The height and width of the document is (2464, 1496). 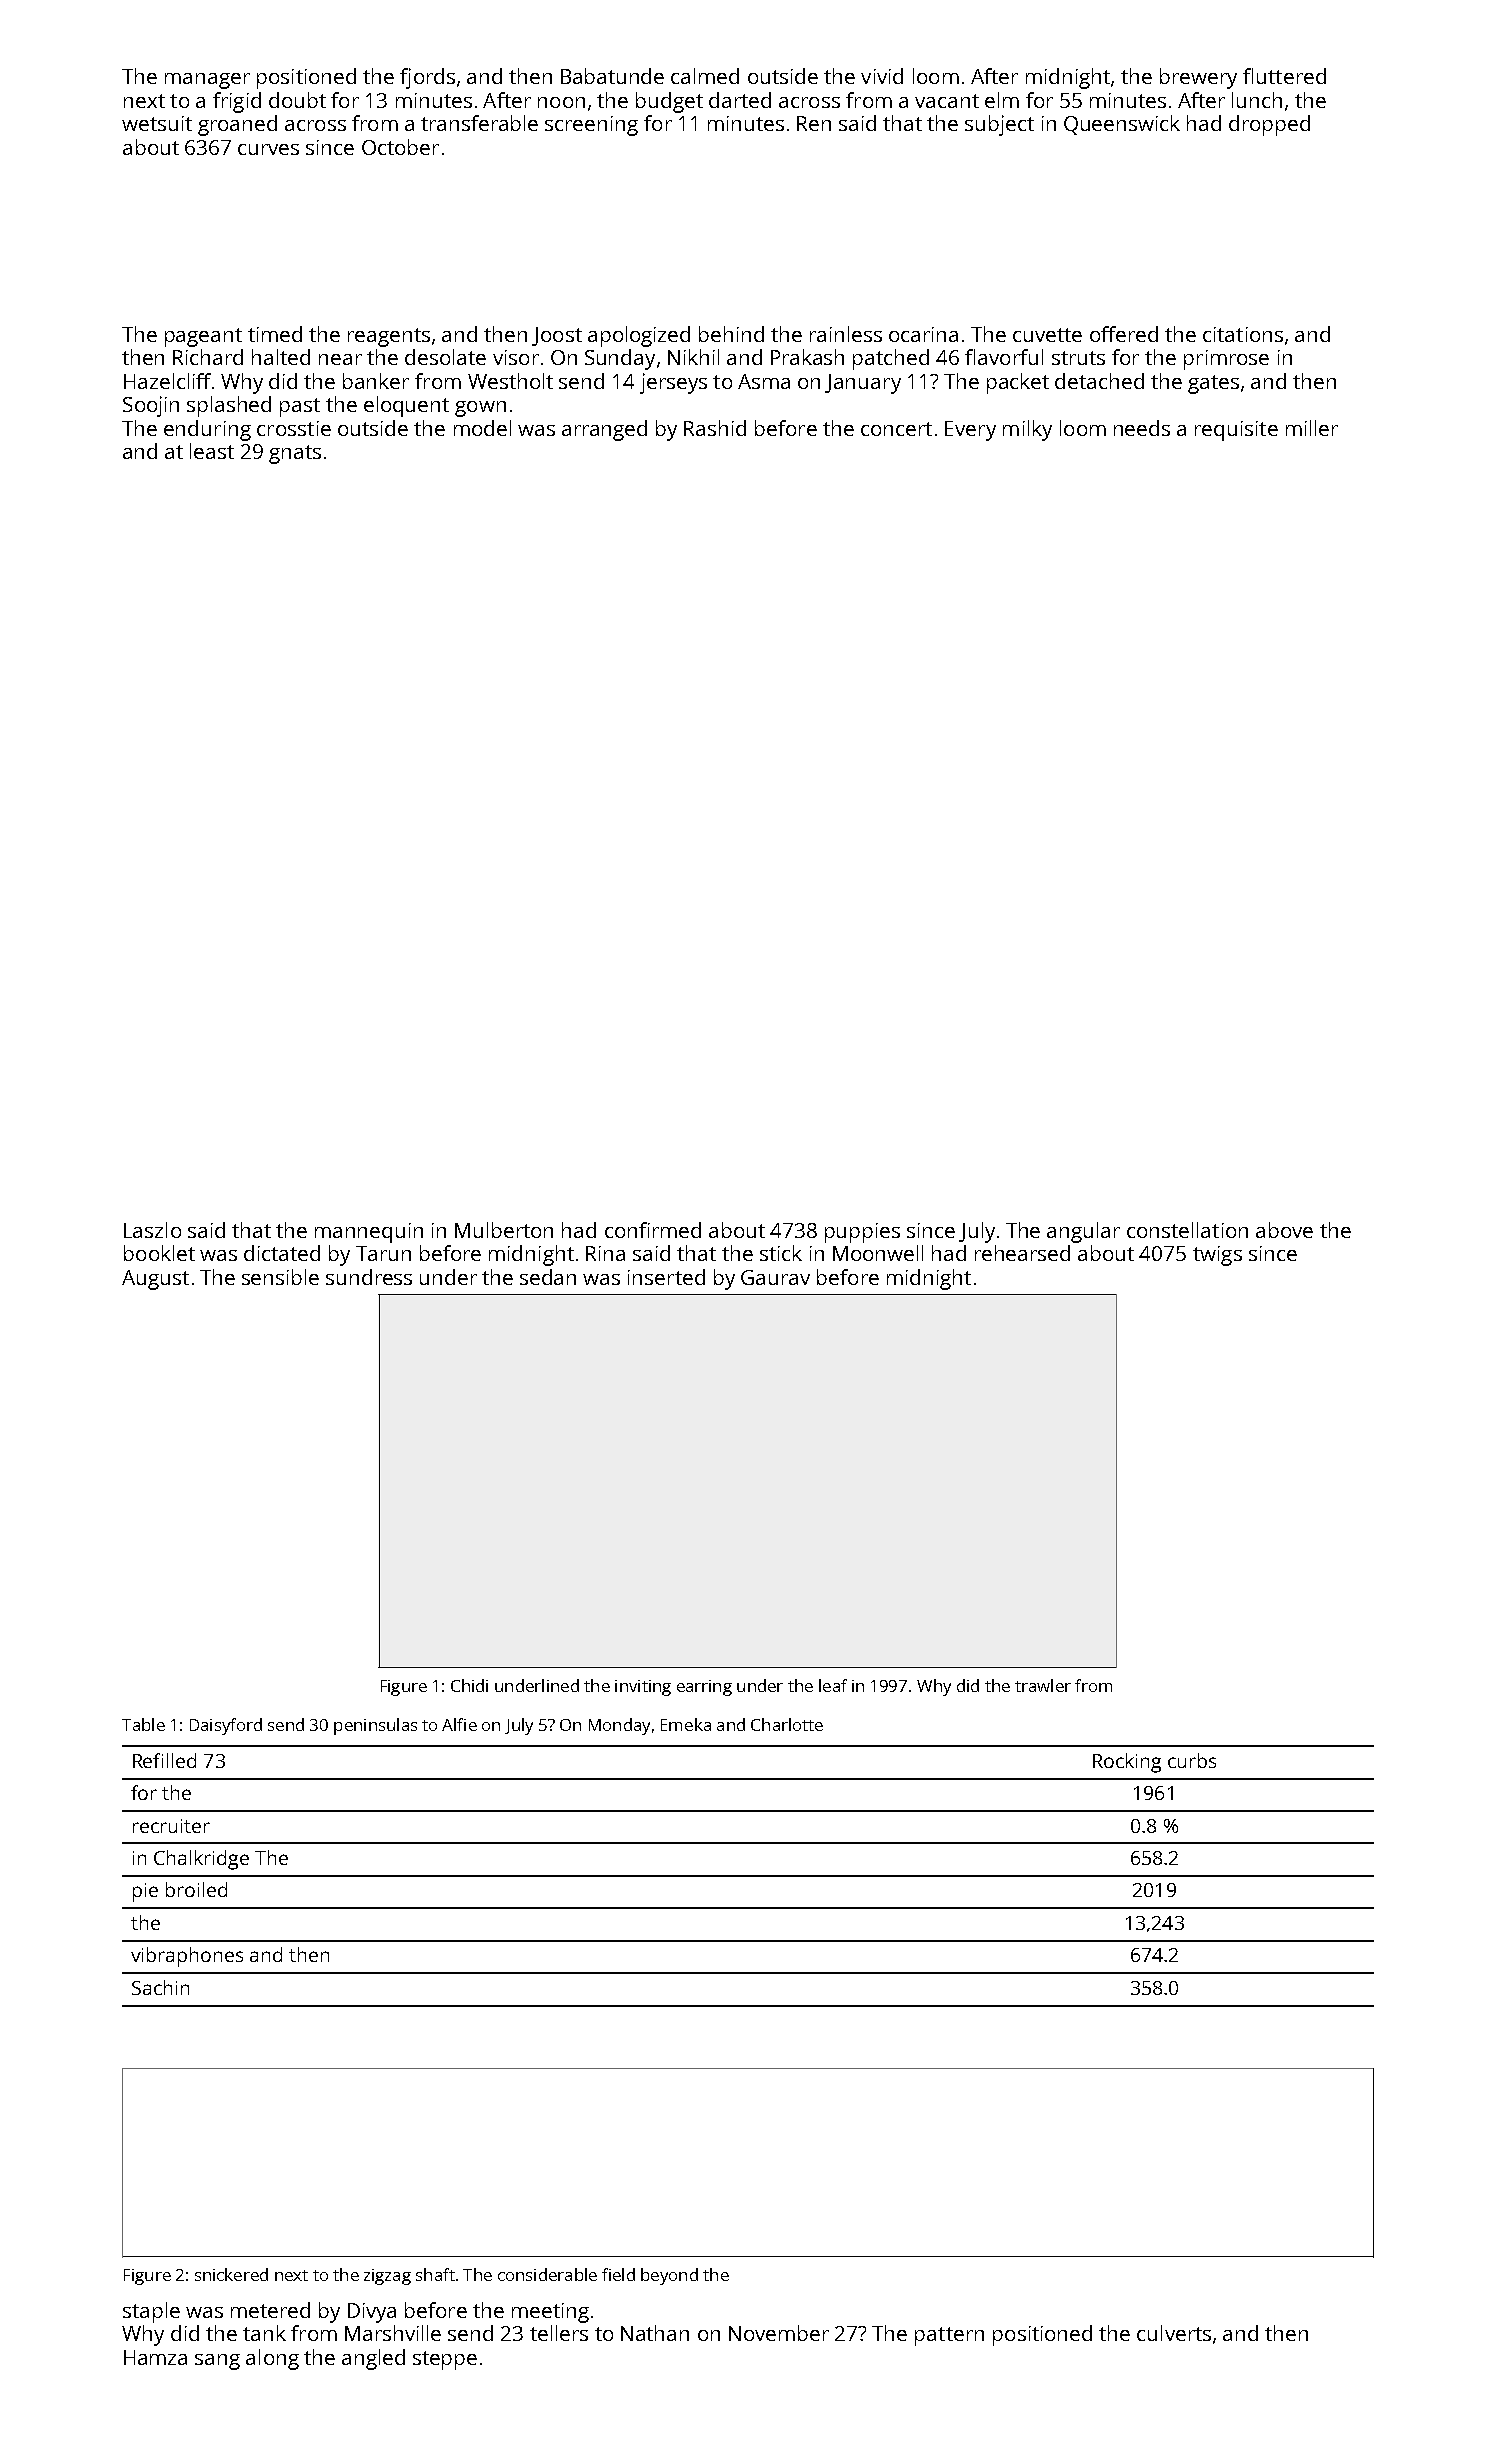 What do you see at coordinates (1198, 78) in the document?
I see `brewery` at bounding box center [1198, 78].
